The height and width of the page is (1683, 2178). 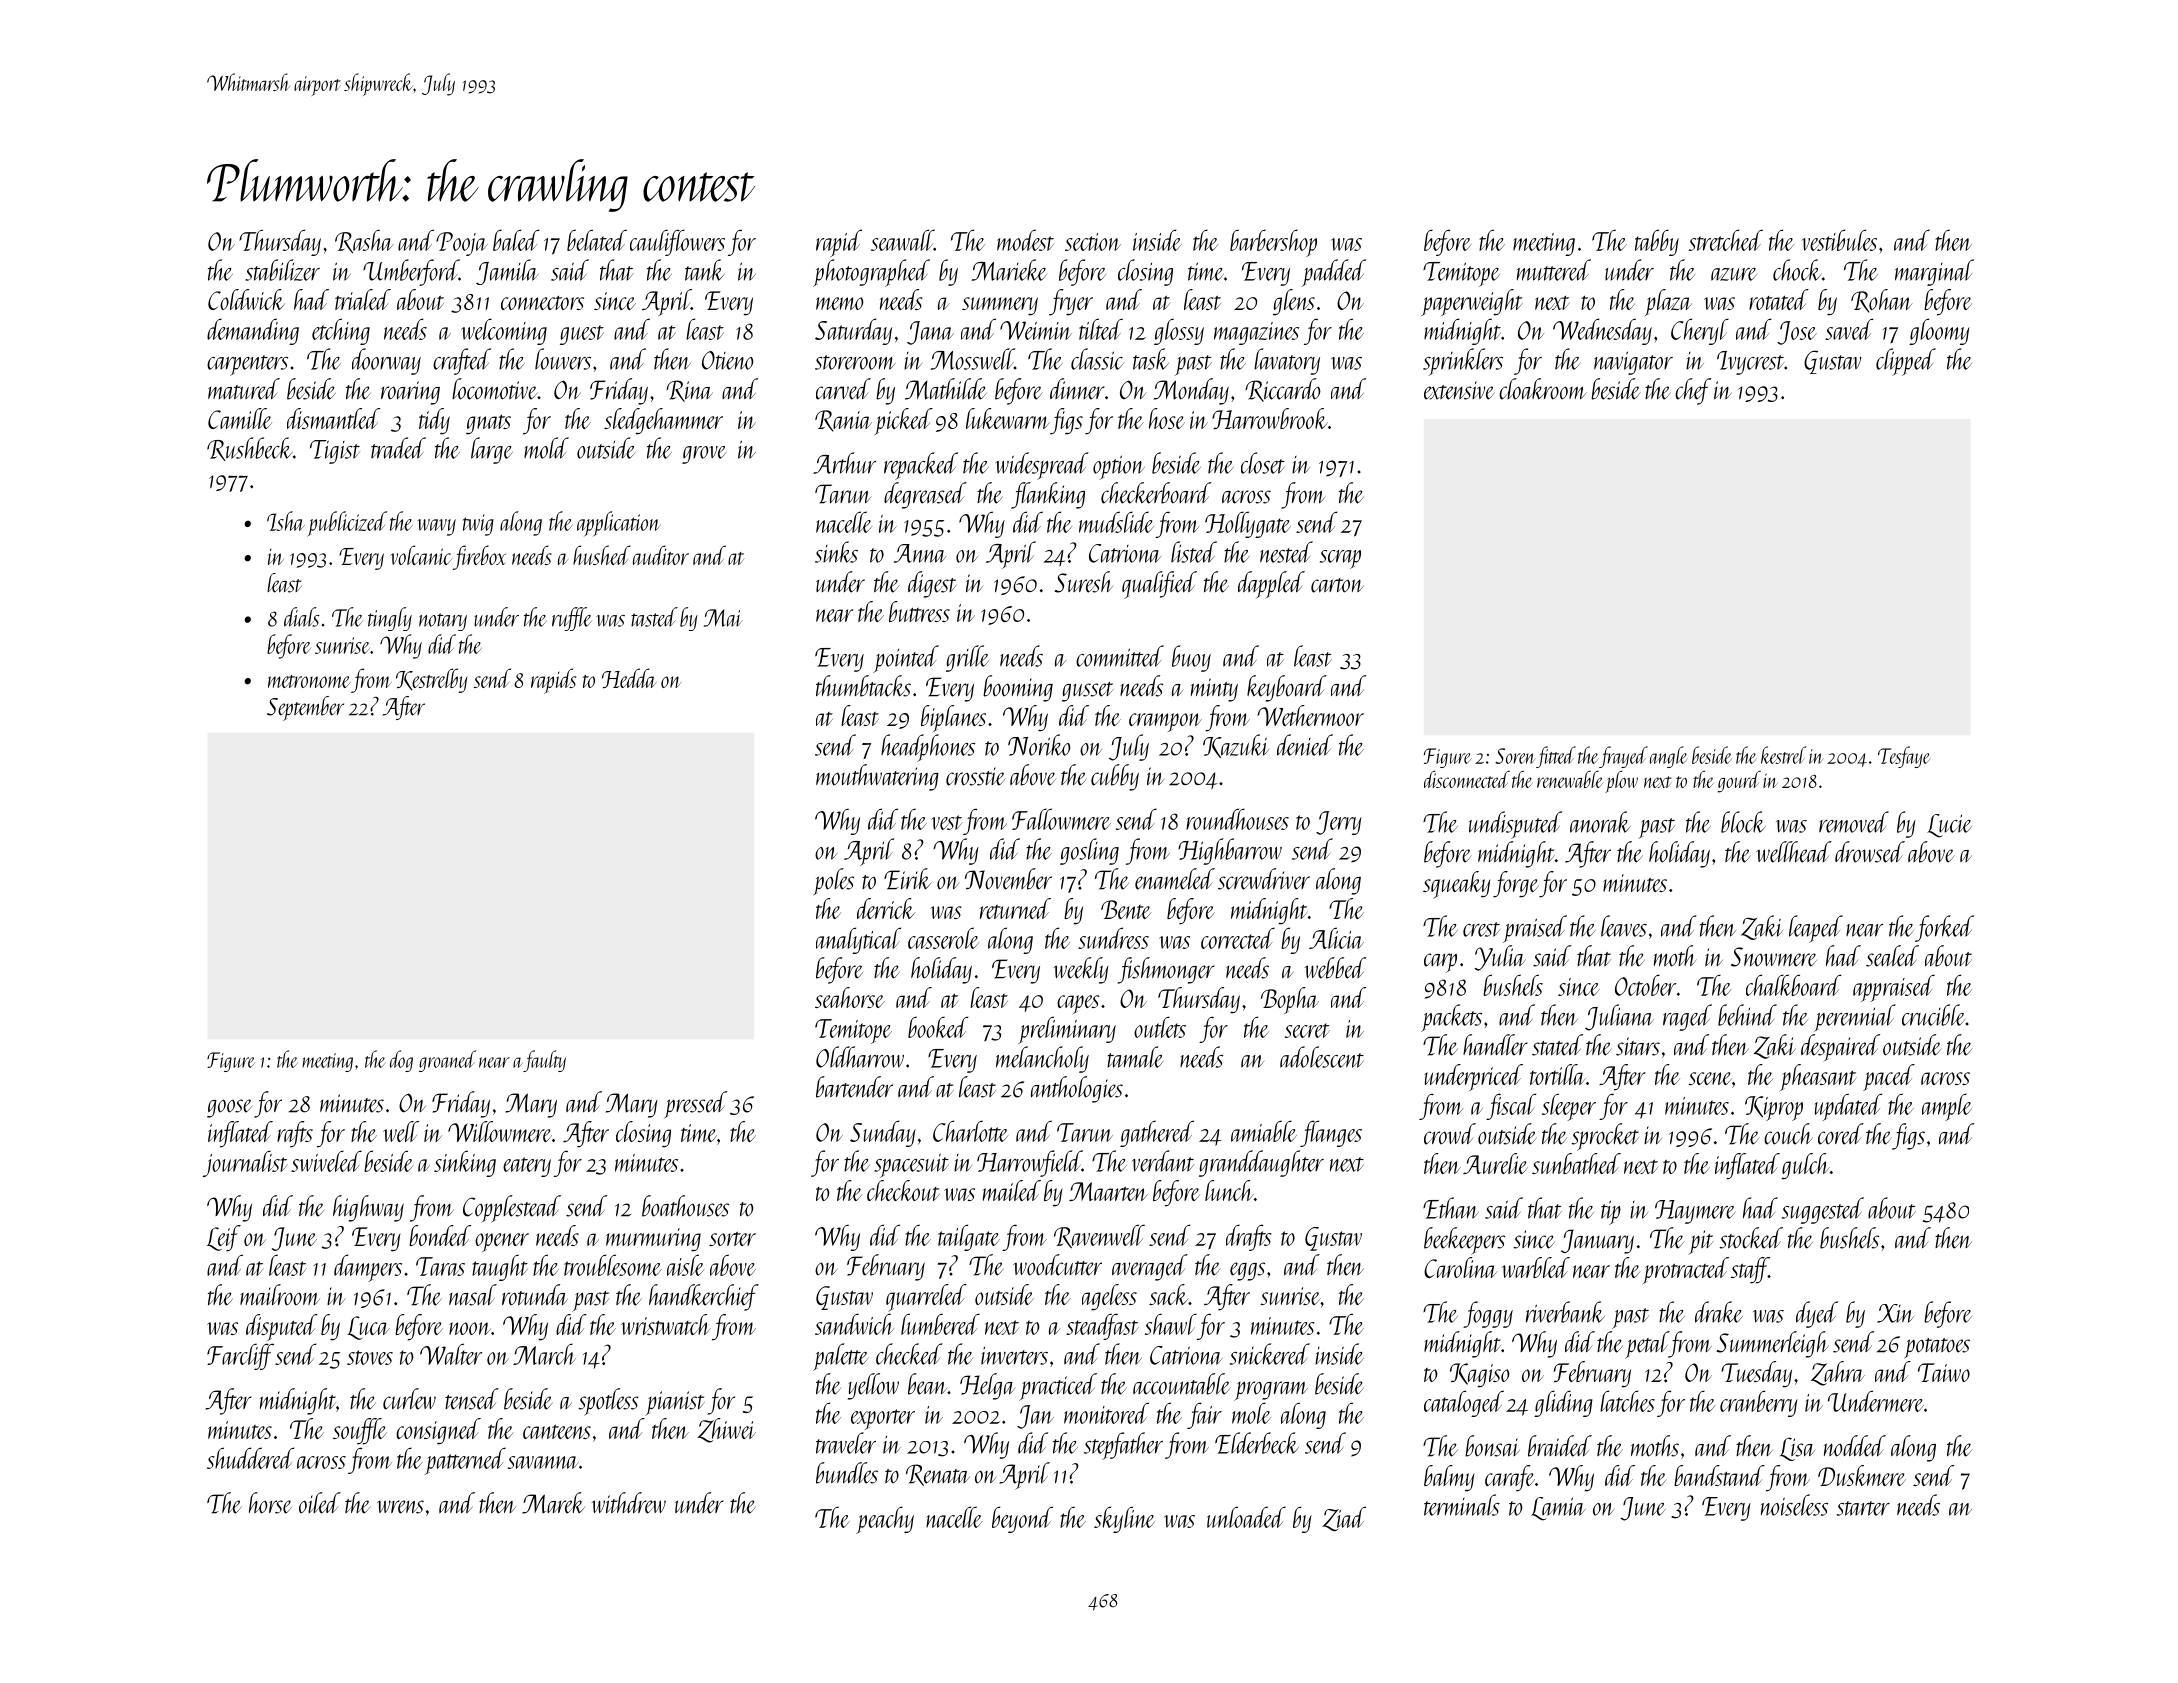 I want to click on Noriko, so click(x=1039, y=745).
